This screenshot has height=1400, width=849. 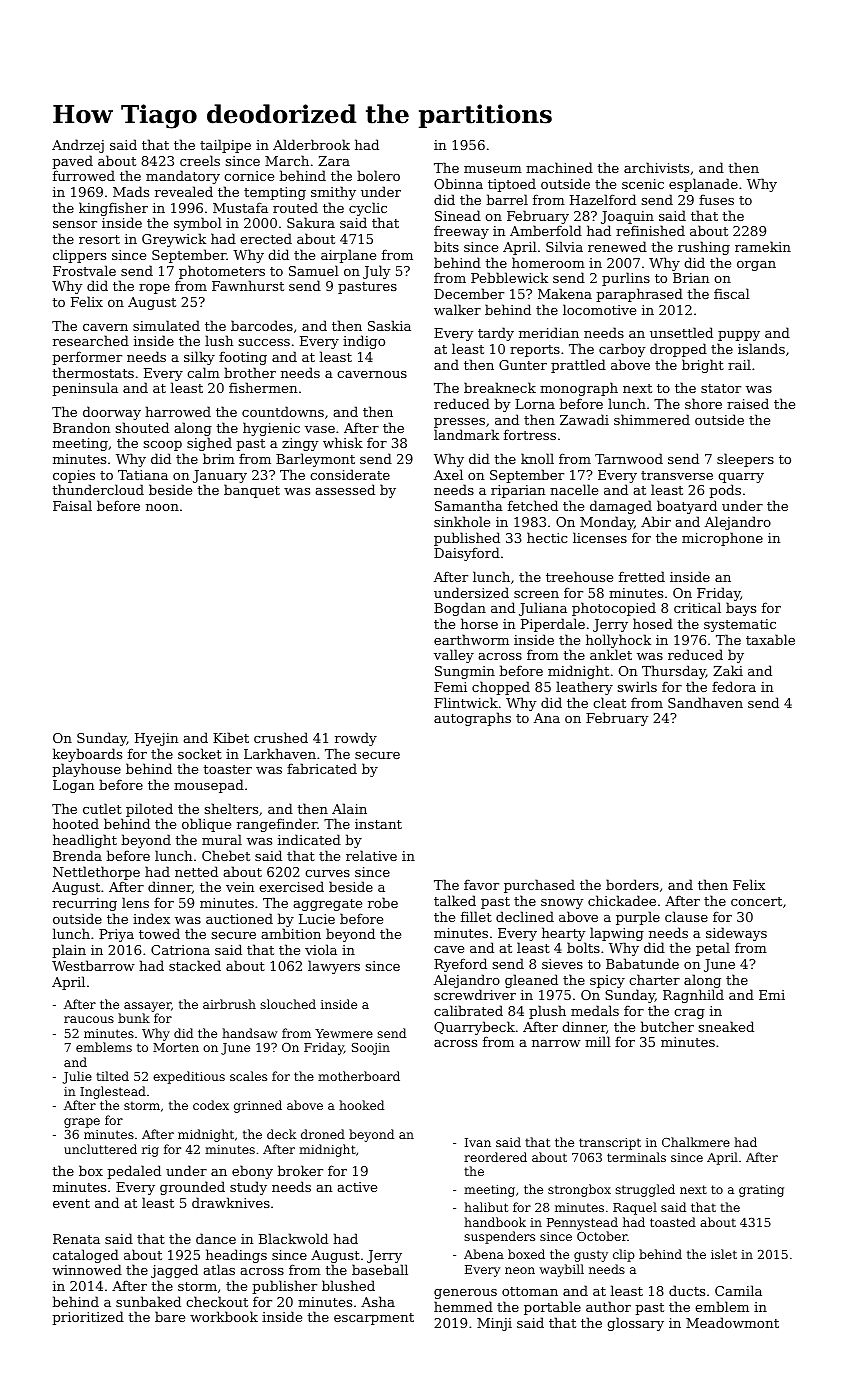 I want to click on fedora, so click(x=734, y=686).
